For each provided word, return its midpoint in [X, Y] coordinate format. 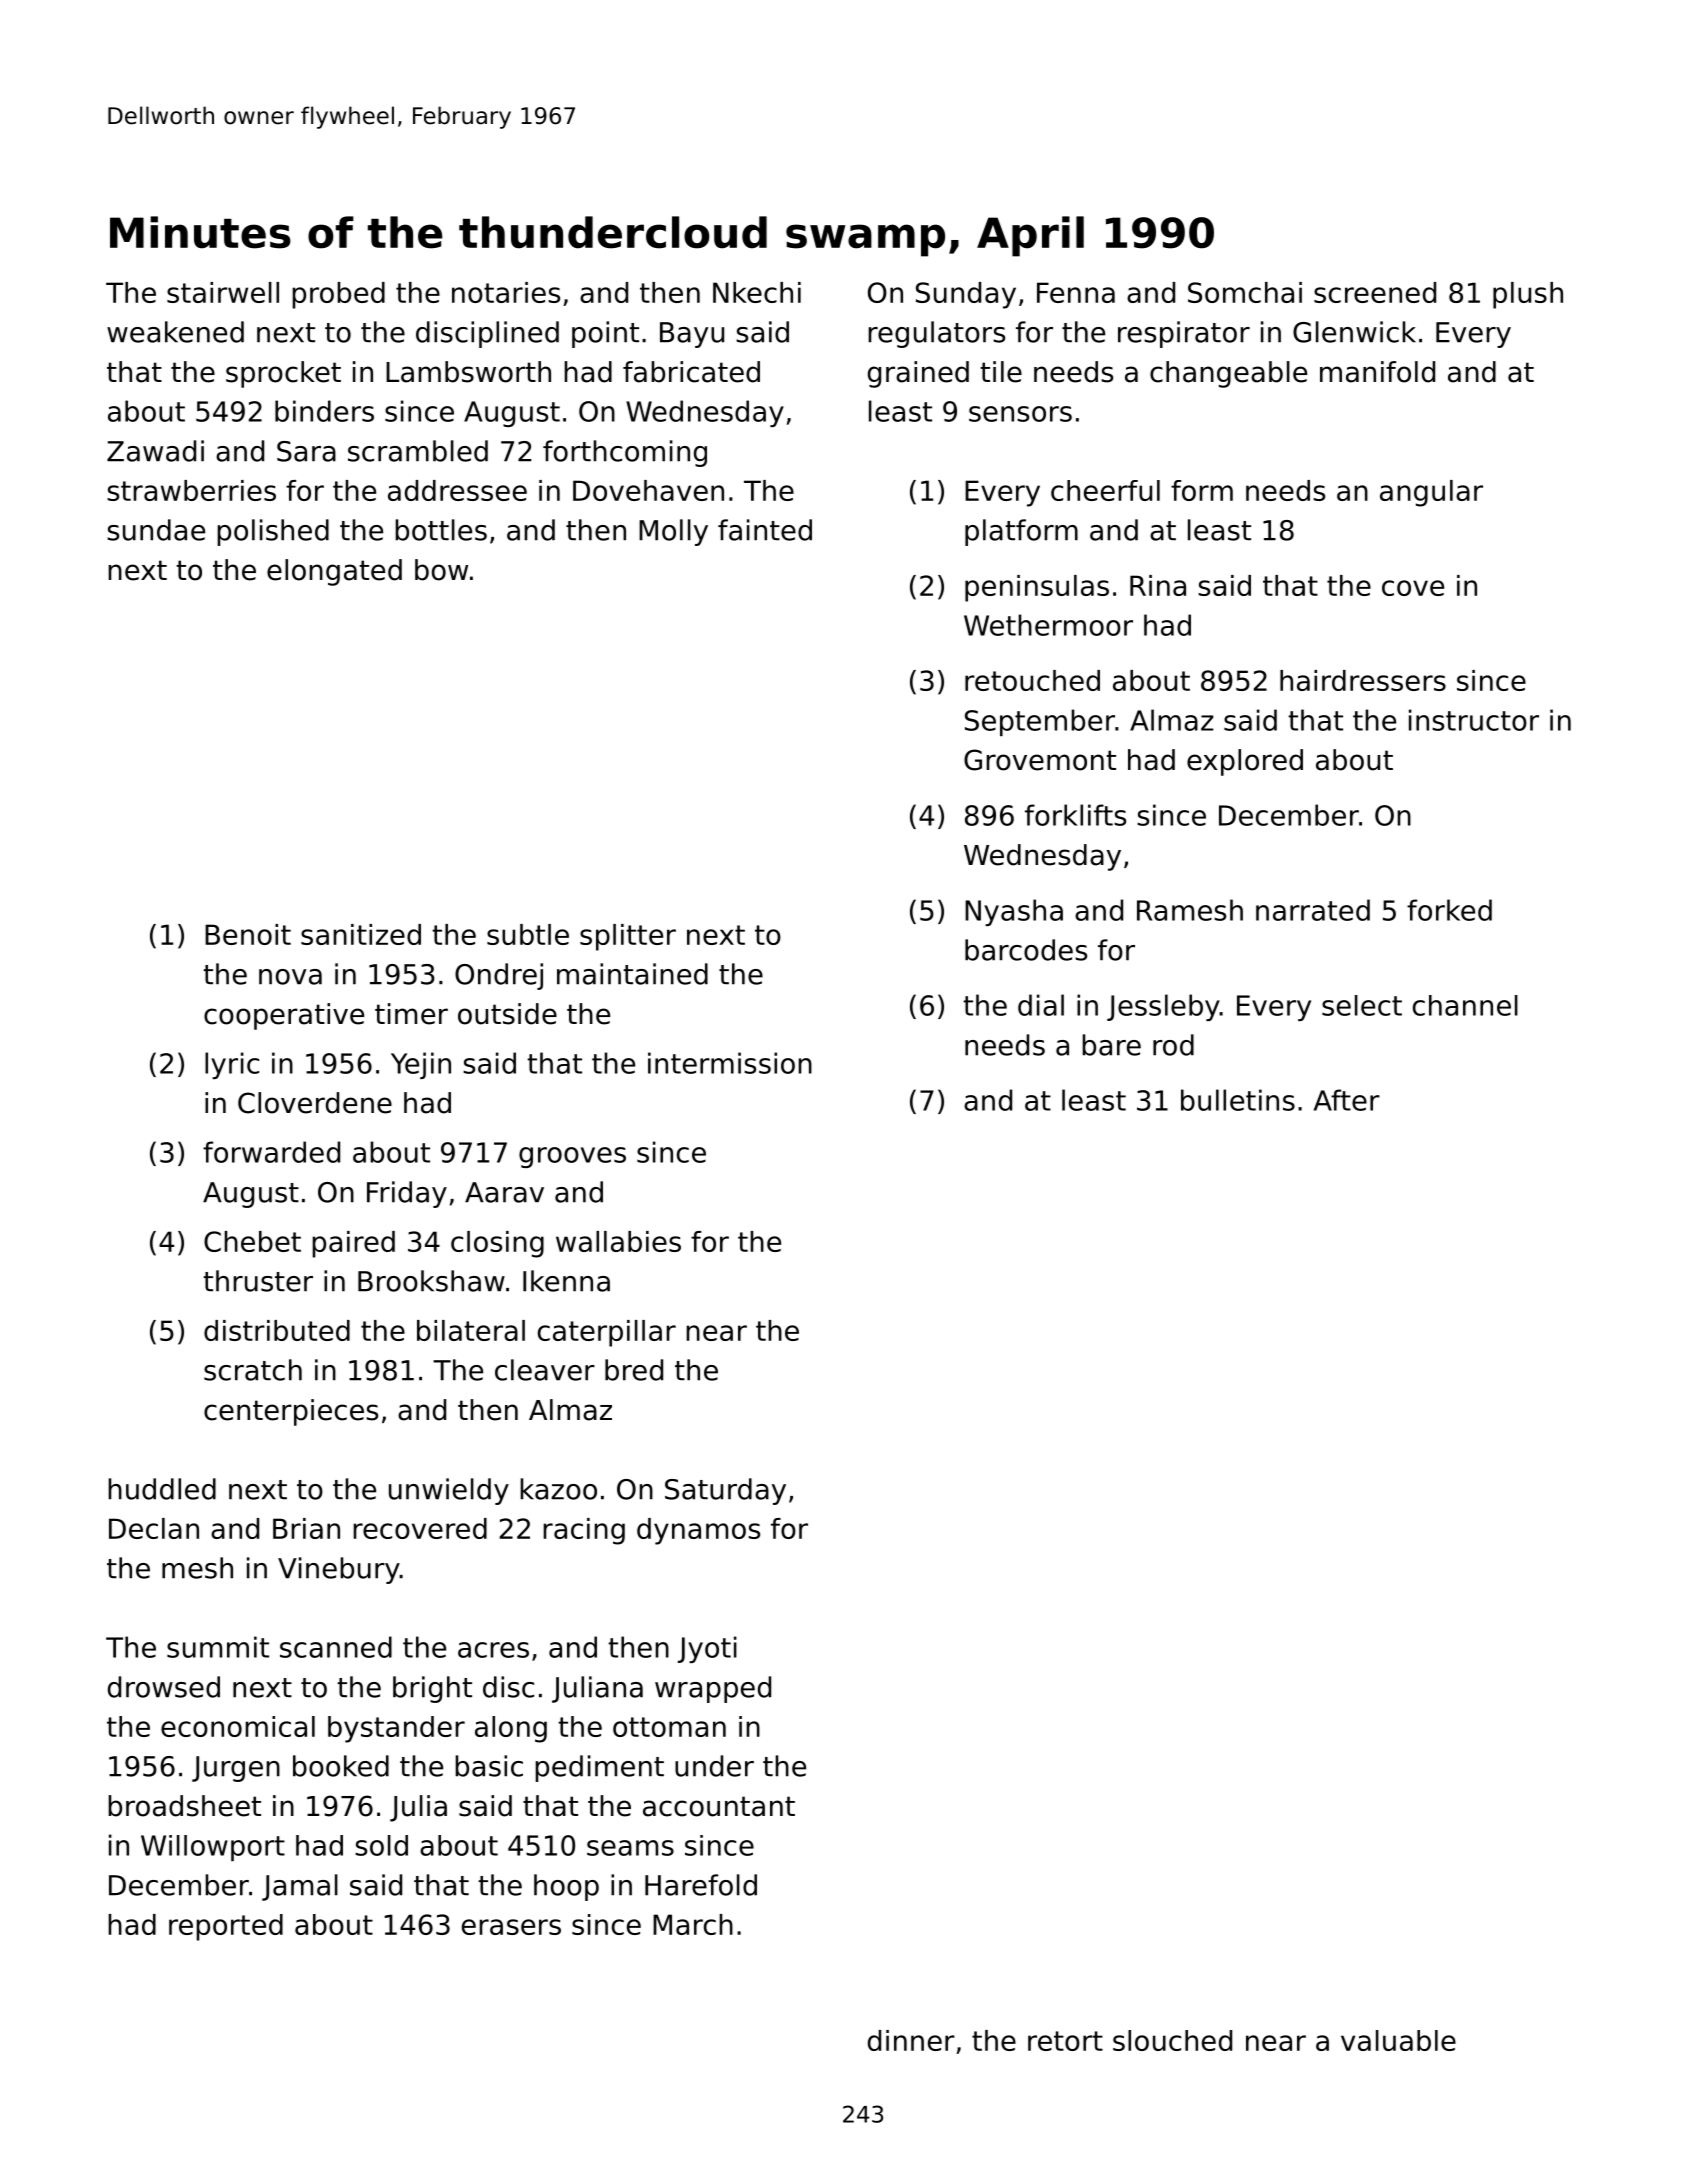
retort [1065, 2041]
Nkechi [757, 292]
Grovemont [1040, 760]
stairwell [223, 292]
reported [226, 1927]
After [1347, 1100]
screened [1375, 292]
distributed [277, 1330]
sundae [156, 530]
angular [1431, 493]
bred [634, 1370]
